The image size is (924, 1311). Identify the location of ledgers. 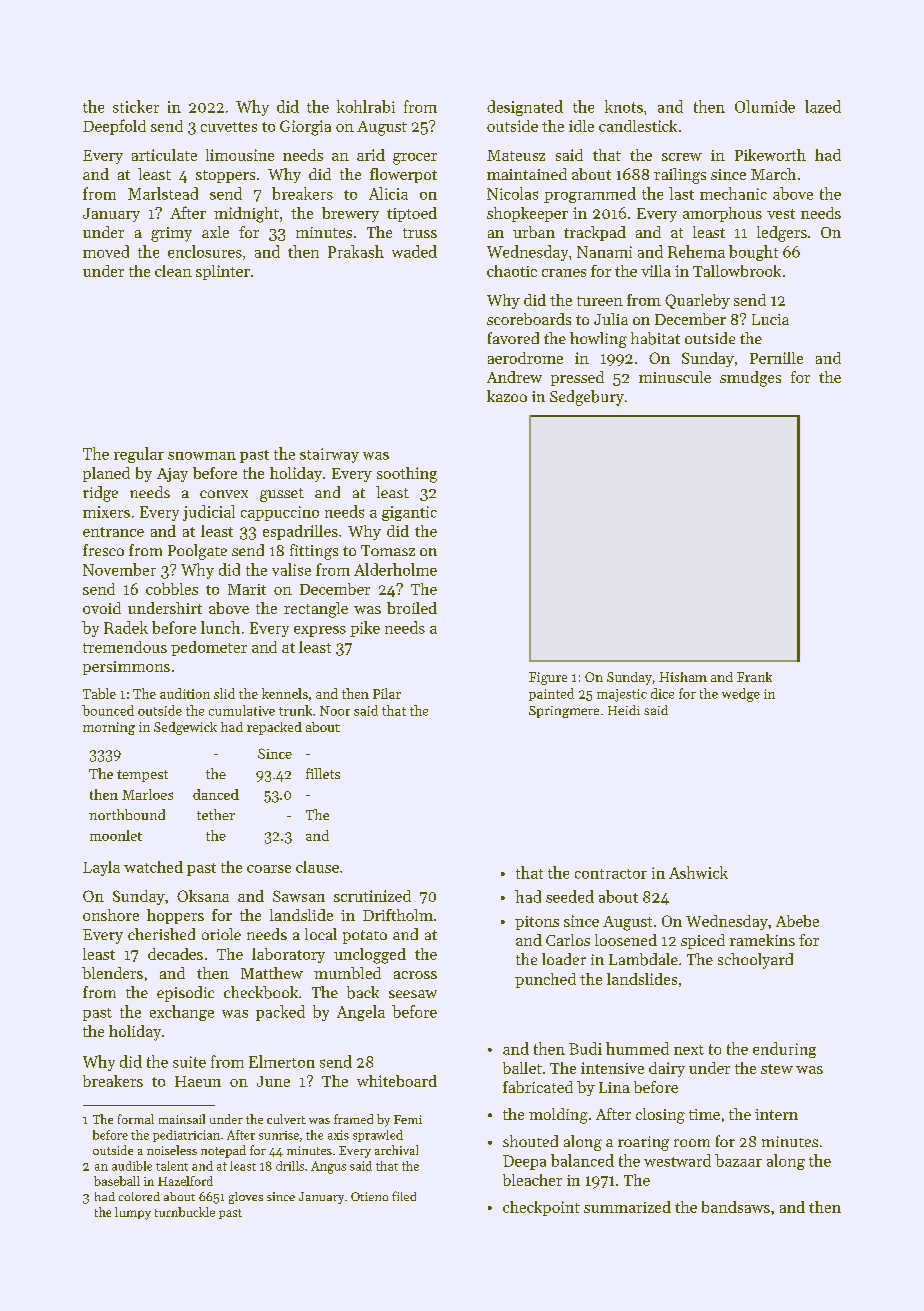
(782, 234).
